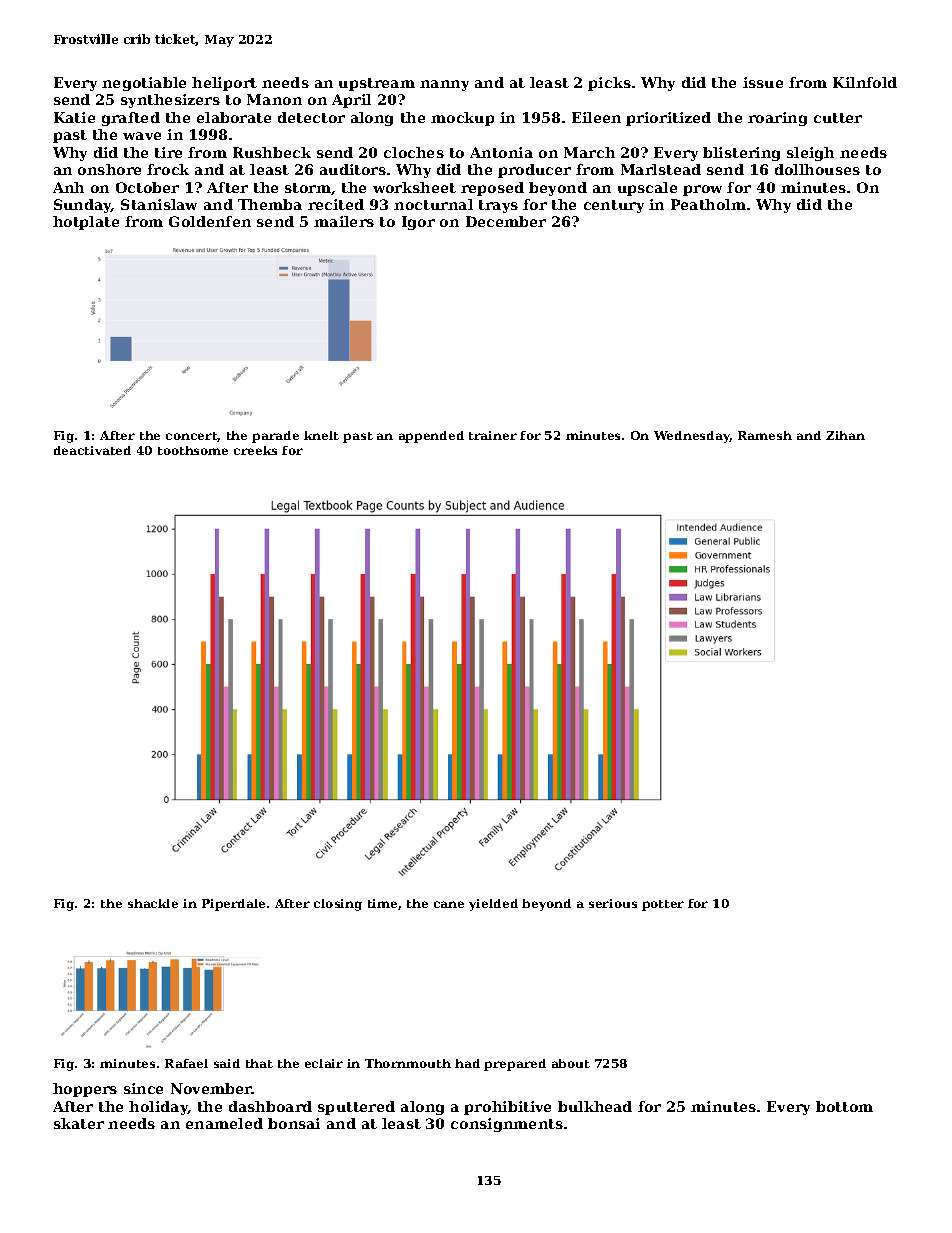  I want to click on Ramesh, so click(765, 435).
